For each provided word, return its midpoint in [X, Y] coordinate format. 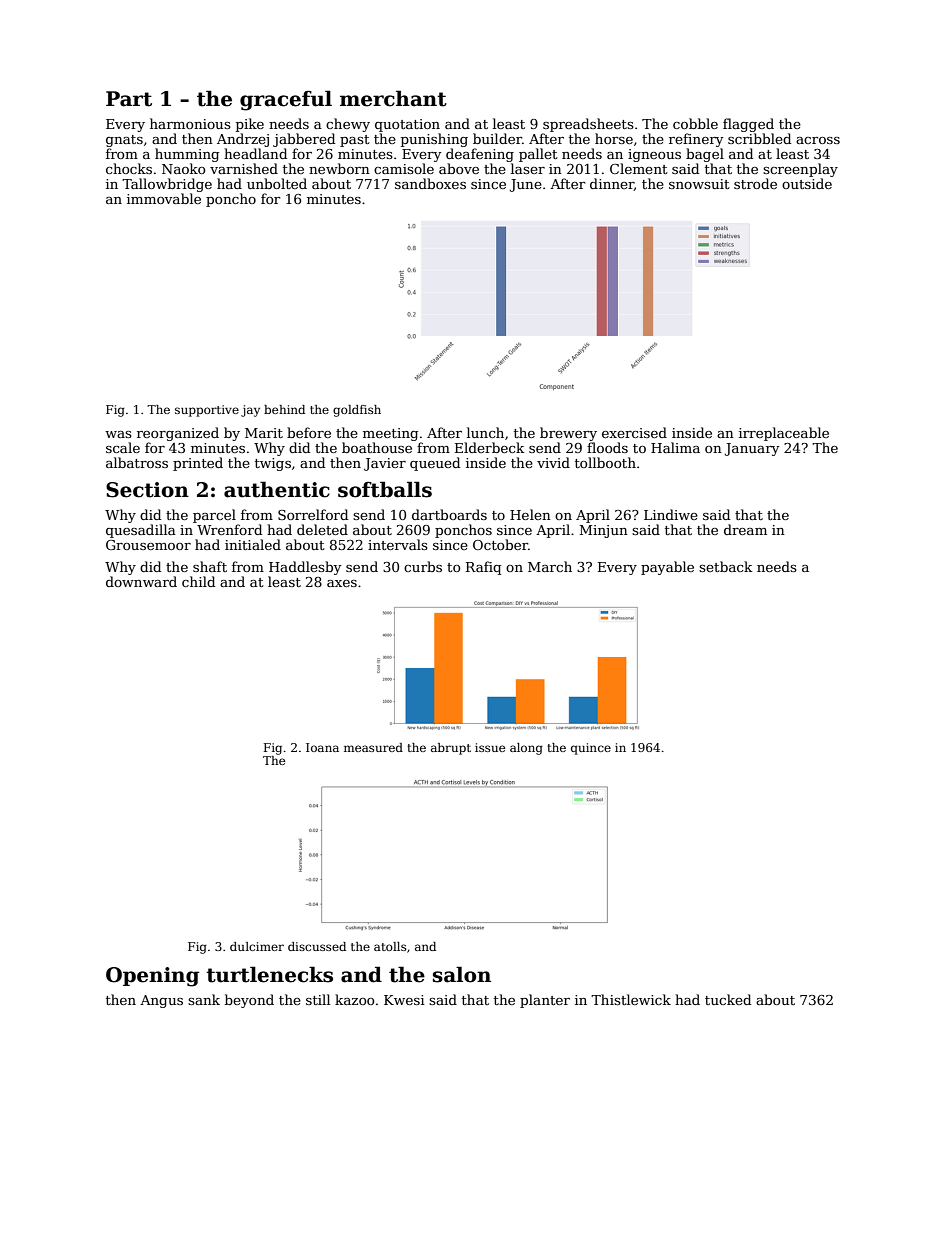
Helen [530, 514]
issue [490, 747]
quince [591, 749]
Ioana [322, 747]
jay [250, 411]
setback [726, 566]
